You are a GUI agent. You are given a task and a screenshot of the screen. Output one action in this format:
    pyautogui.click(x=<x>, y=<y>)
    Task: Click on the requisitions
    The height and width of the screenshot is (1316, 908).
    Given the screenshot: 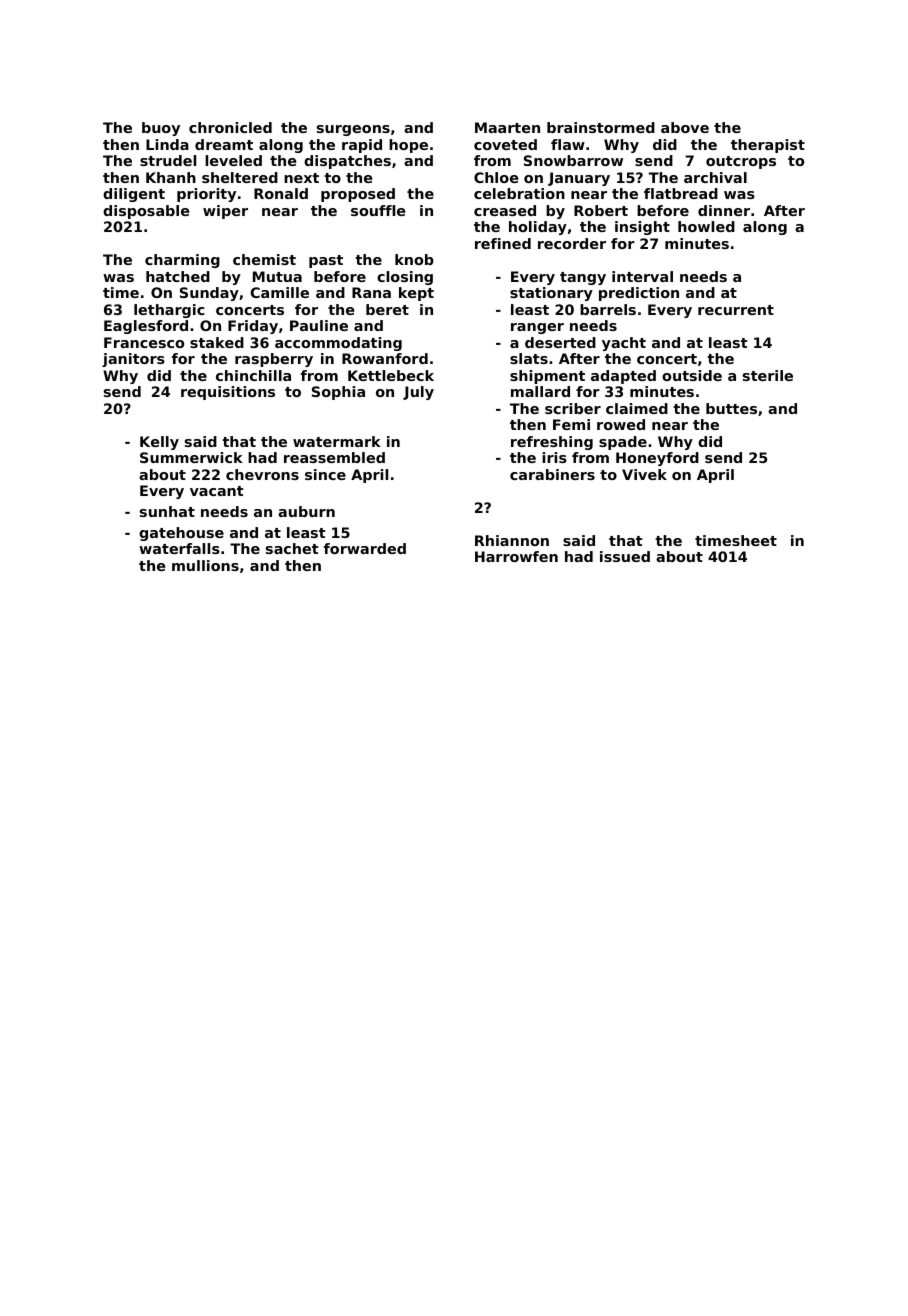 What is the action you would take?
    pyautogui.click(x=228, y=393)
